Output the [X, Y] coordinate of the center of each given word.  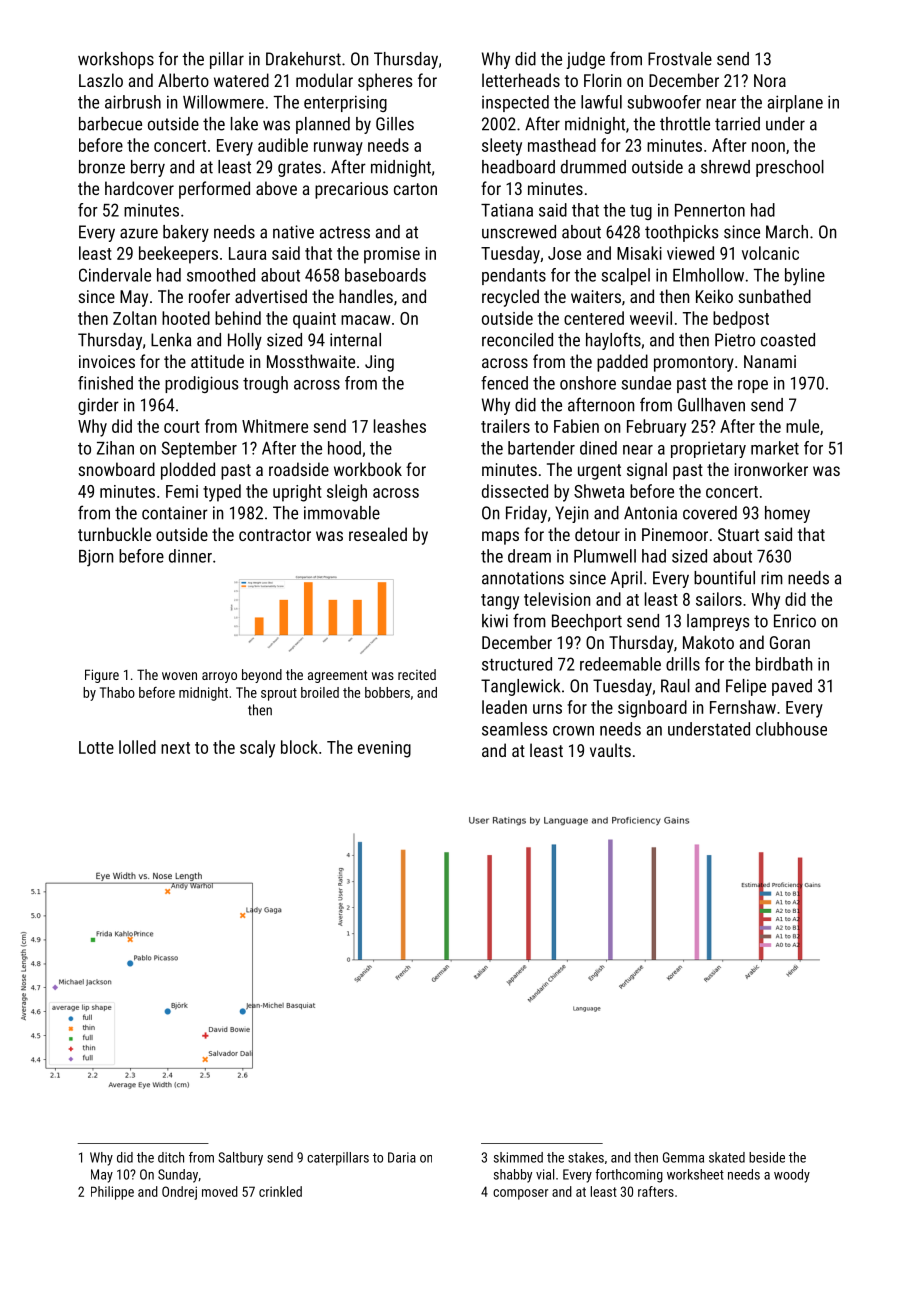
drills [683, 664]
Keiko [714, 296]
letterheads [521, 80]
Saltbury [240, 1159]
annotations [523, 578]
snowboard [116, 469]
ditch [171, 1157]
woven [179, 676]
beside [767, 1157]
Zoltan [134, 318]
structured [517, 664]
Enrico [795, 621]
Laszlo [101, 80]
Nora [770, 80]
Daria [402, 1157]
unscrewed [519, 232]
